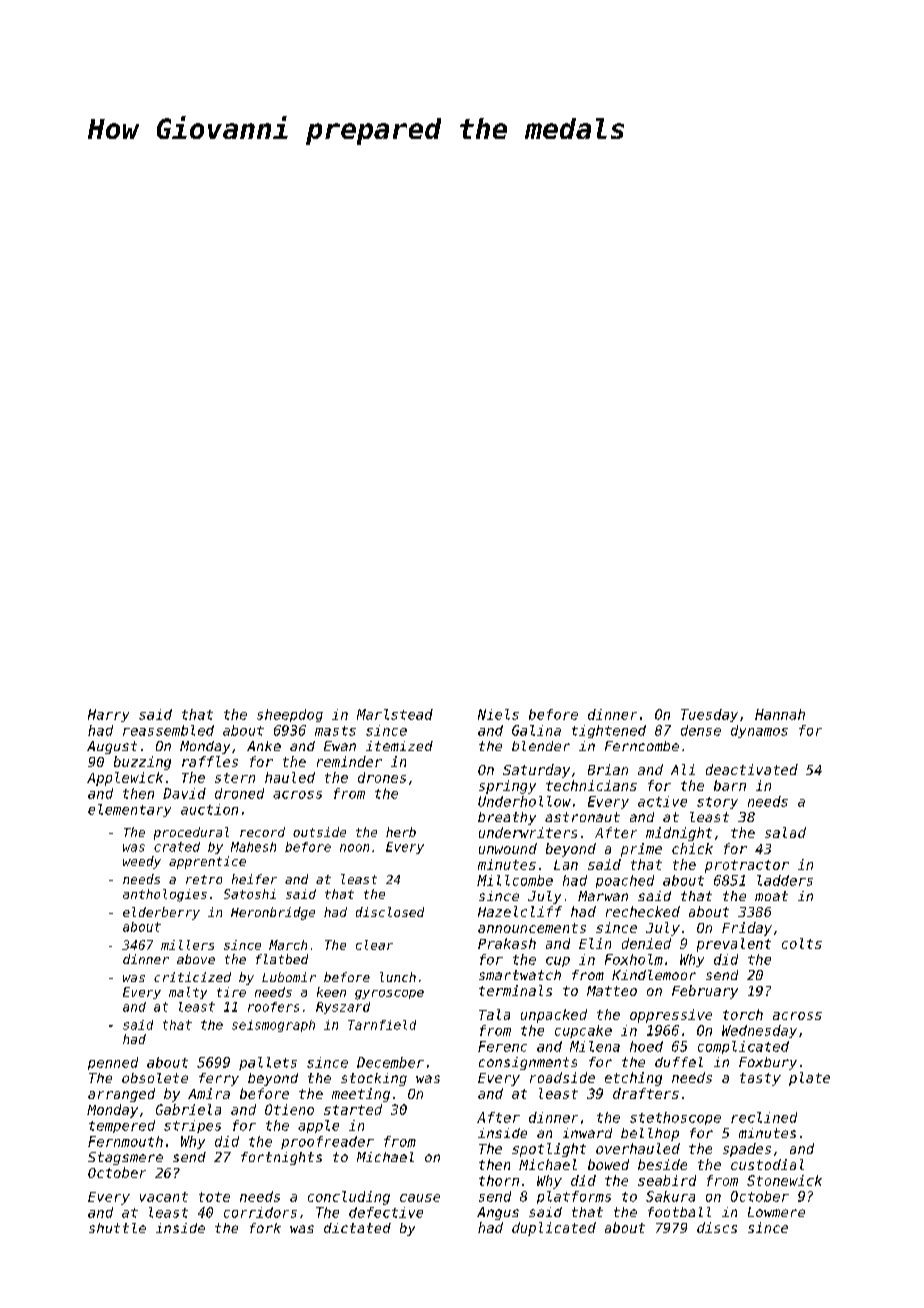 This image has height=1308, width=924. What do you see at coordinates (273, 1007) in the image?
I see `roofers` at bounding box center [273, 1007].
